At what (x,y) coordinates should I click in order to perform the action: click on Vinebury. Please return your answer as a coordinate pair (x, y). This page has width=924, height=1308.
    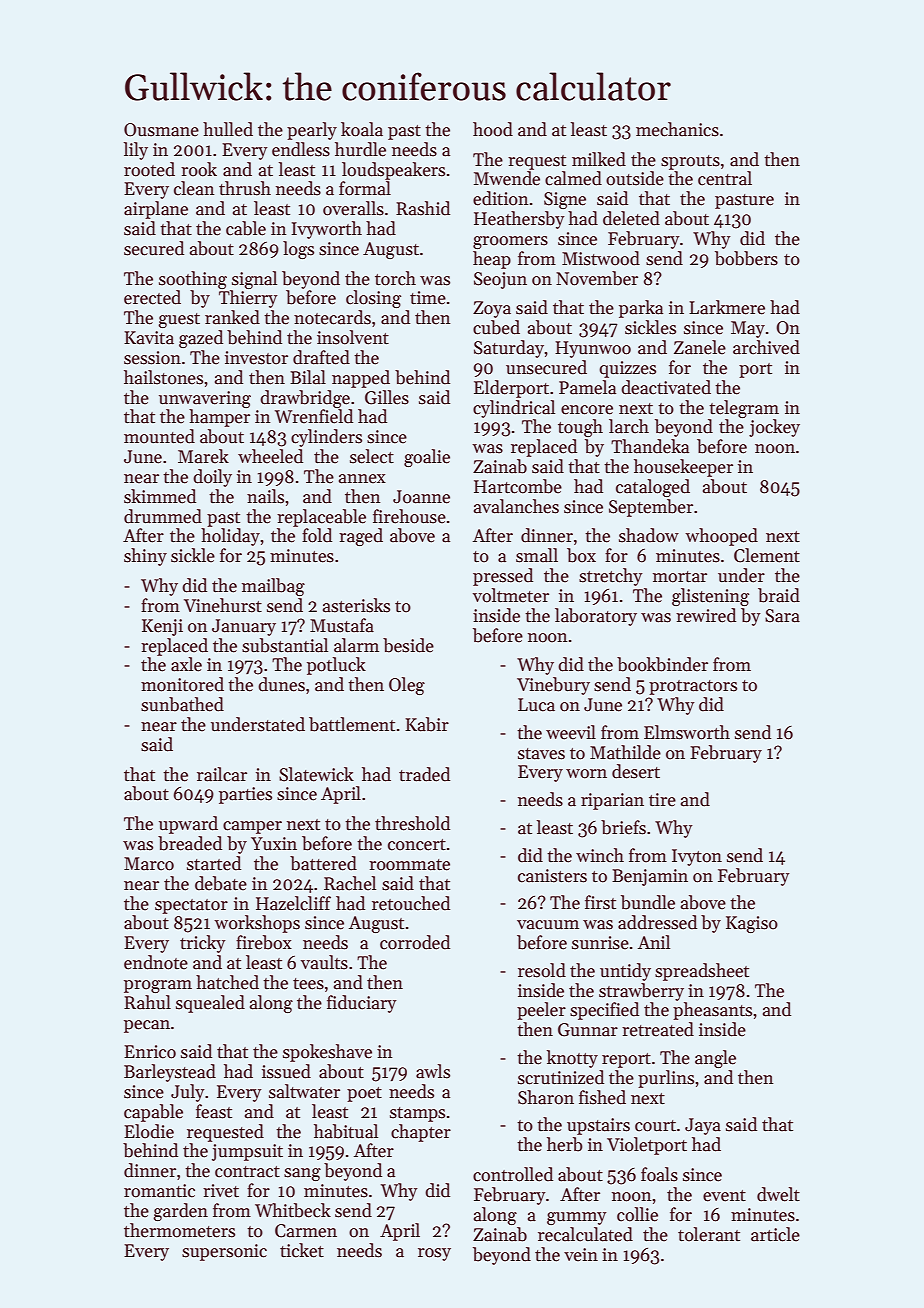
    Looking at the image, I should click on (553, 686).
